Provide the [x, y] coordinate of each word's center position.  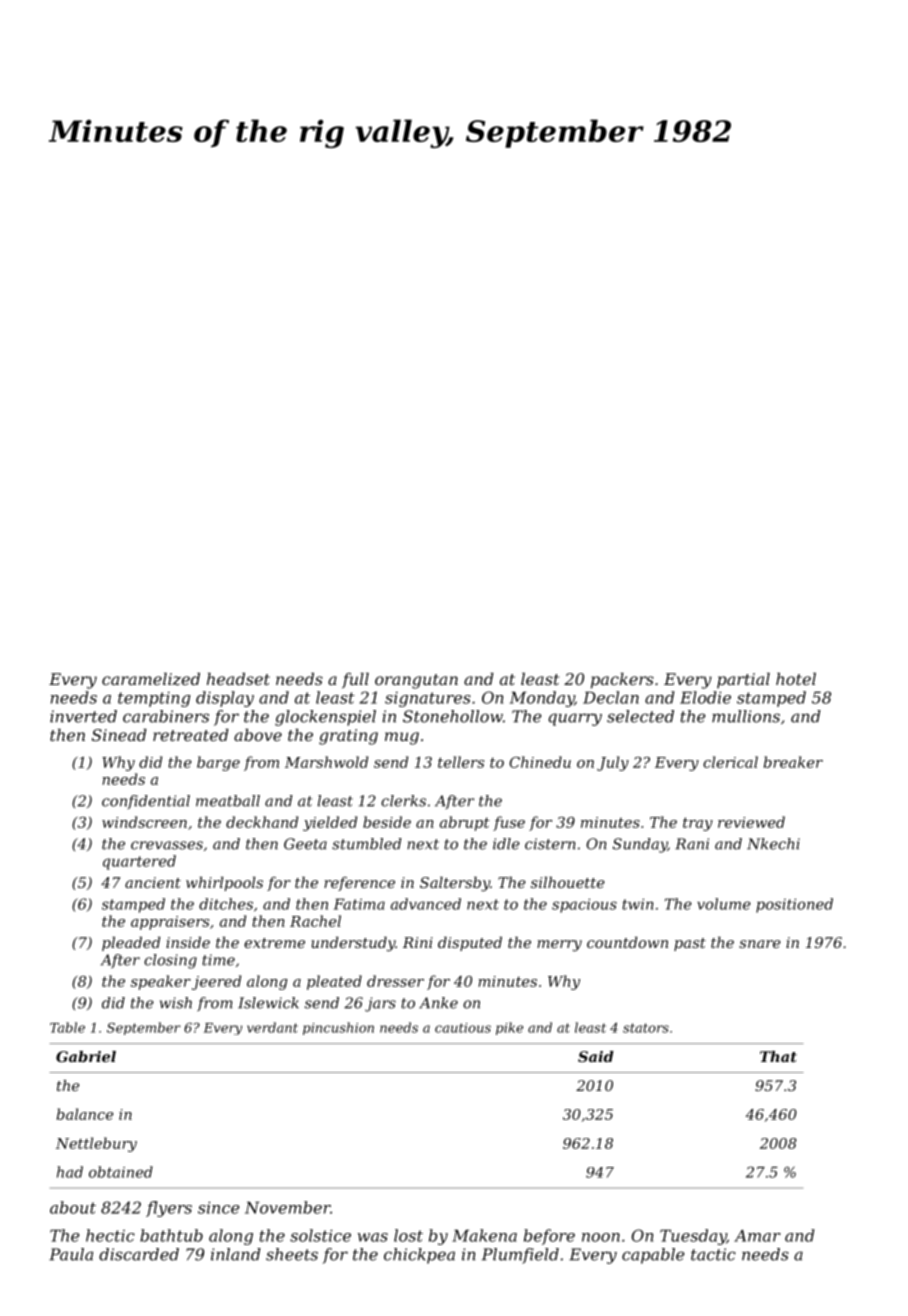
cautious [463, 1028]
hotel [796, 679]
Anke [438, 1003]
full [355, 680]
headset [238, 679]
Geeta [305, 844]
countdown [627, 942]
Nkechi [773, 844]
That [778, 1056]
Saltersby [455, 884]
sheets [292, 1254]
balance [85, 1114]
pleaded [131, 943]
